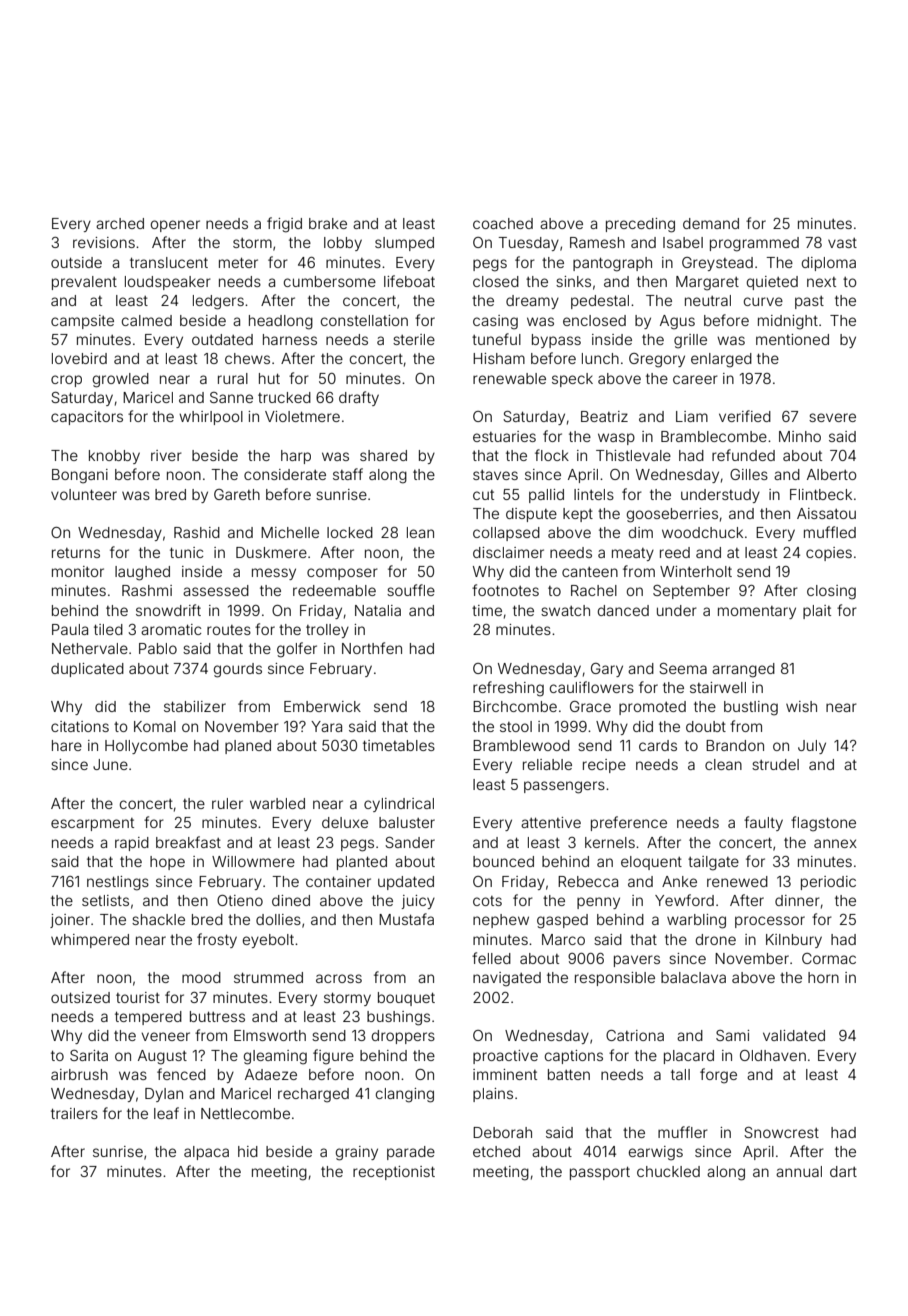 This screenshot has width=908, height=1316. I want to click on receptionist, so click(394, 1173).
